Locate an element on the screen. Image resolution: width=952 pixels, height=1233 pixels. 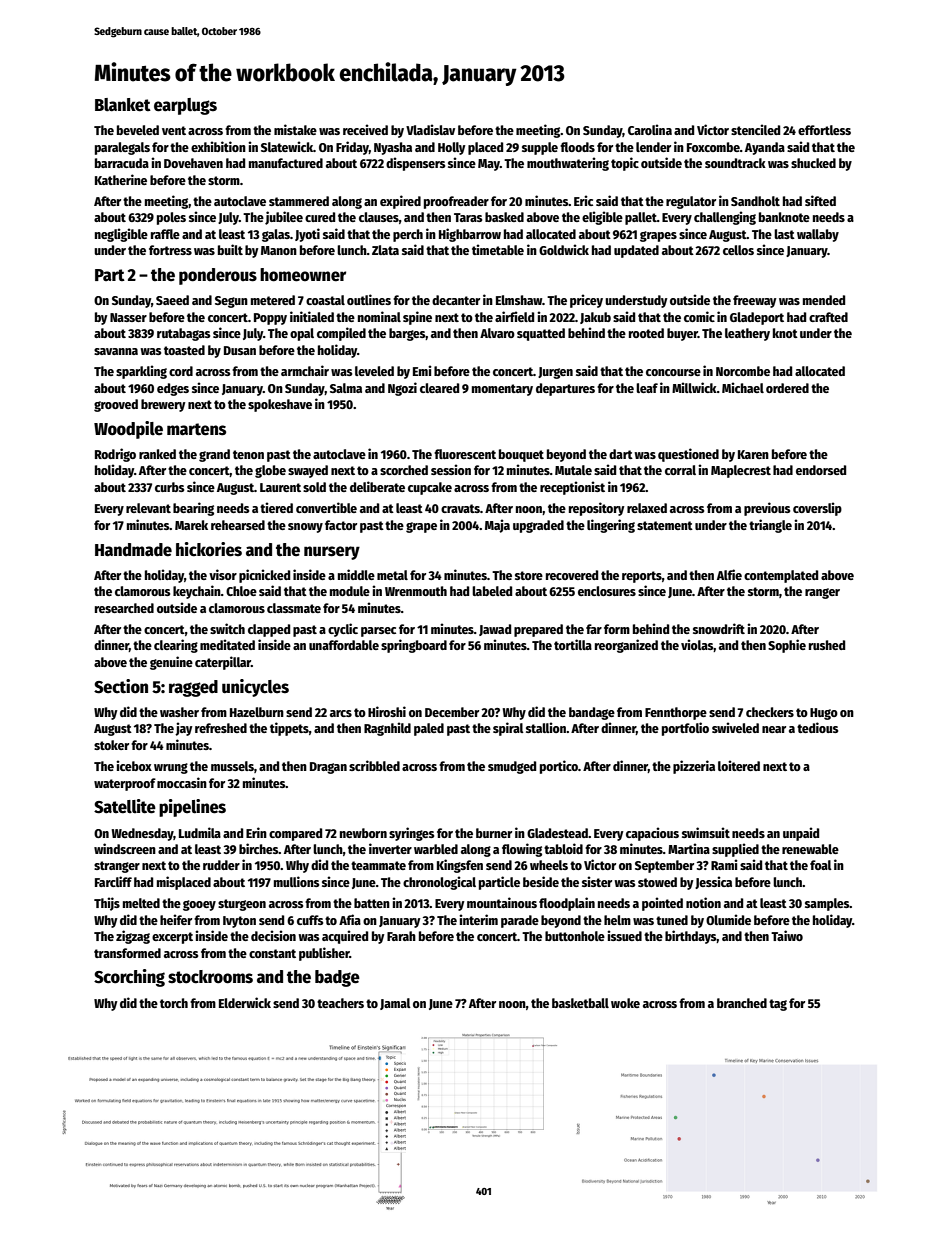
Wrenmouth is located at coordinates (416, 591).
